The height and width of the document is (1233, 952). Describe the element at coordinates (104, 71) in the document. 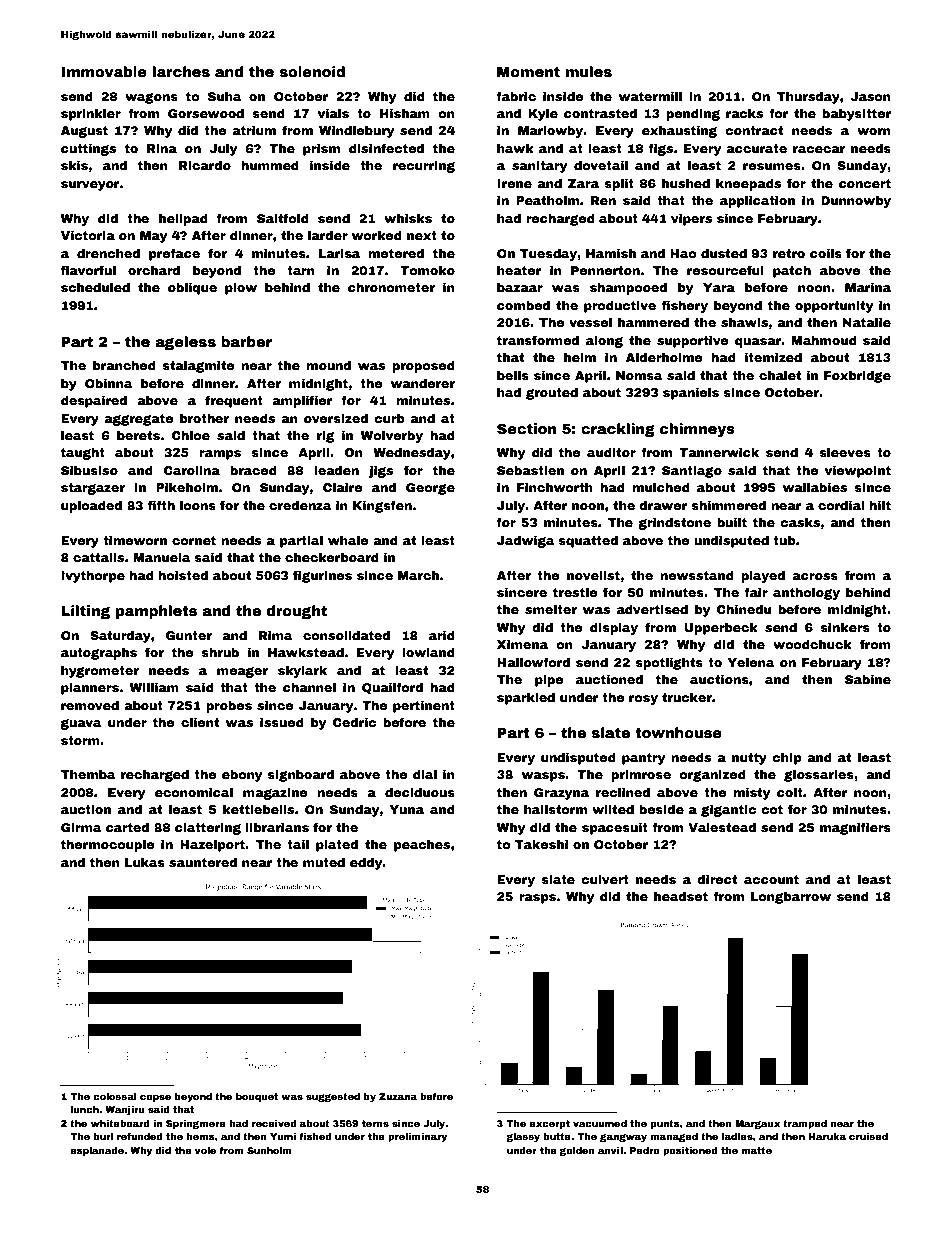

I see `Immovable` at that location.
